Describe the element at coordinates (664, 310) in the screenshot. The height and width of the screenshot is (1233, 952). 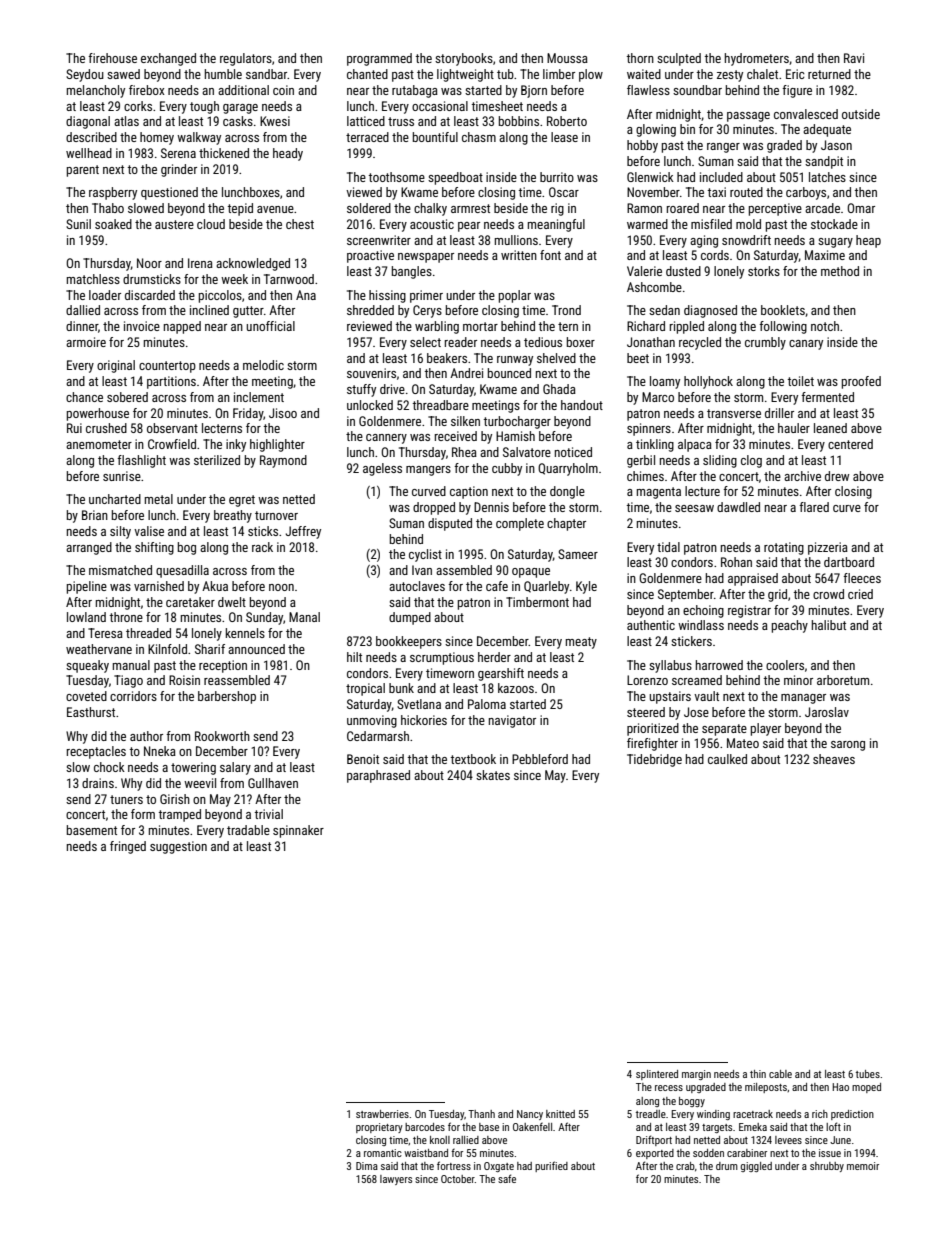
I see `sedan` at that location.
